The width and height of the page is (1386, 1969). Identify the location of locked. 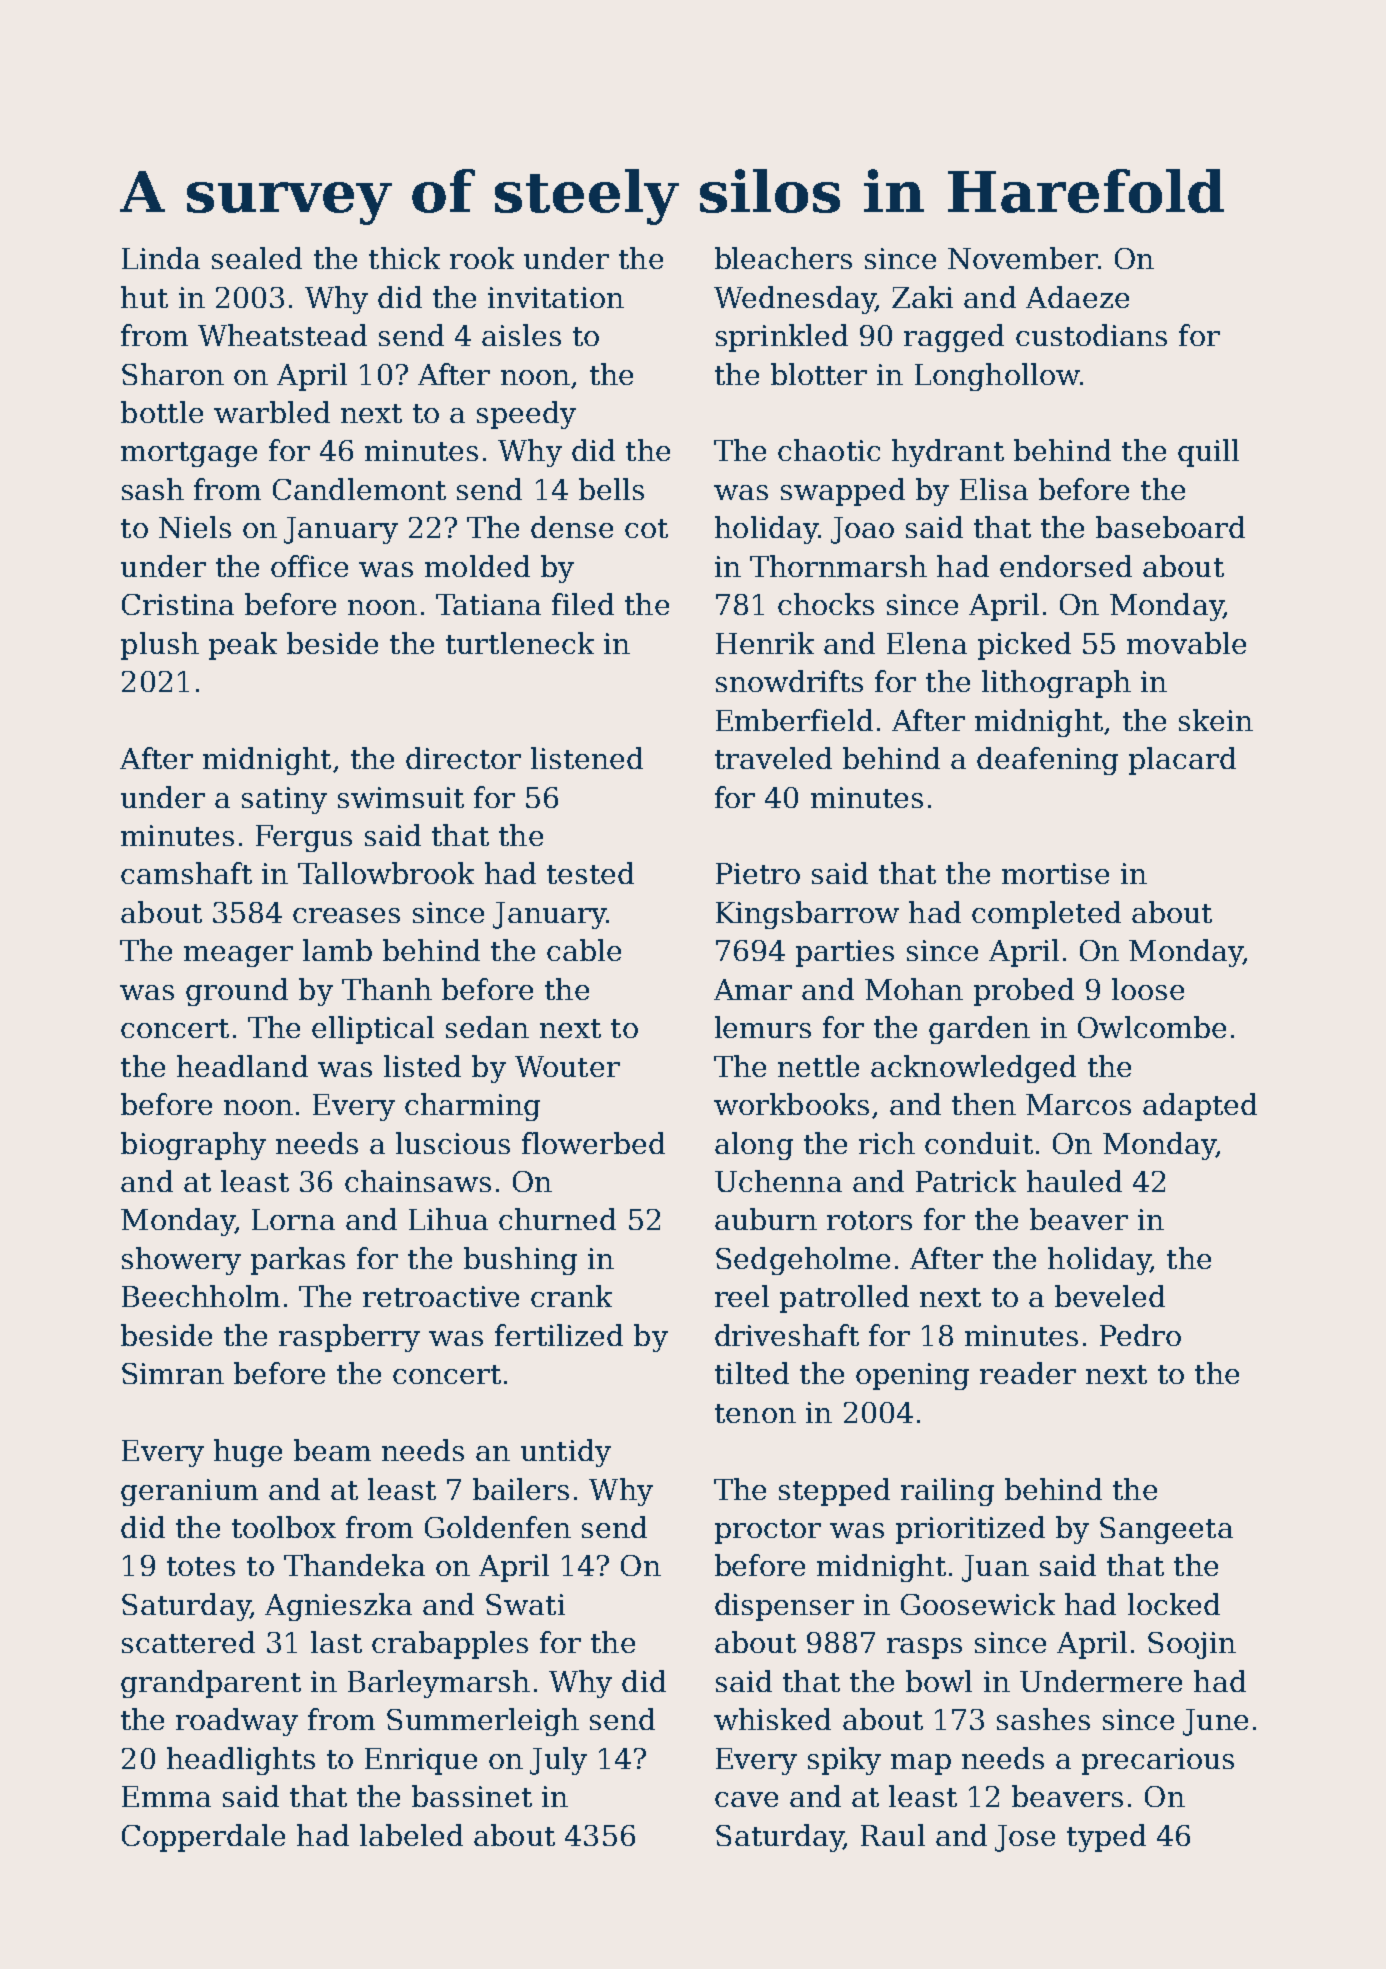
(1174, 1604).
